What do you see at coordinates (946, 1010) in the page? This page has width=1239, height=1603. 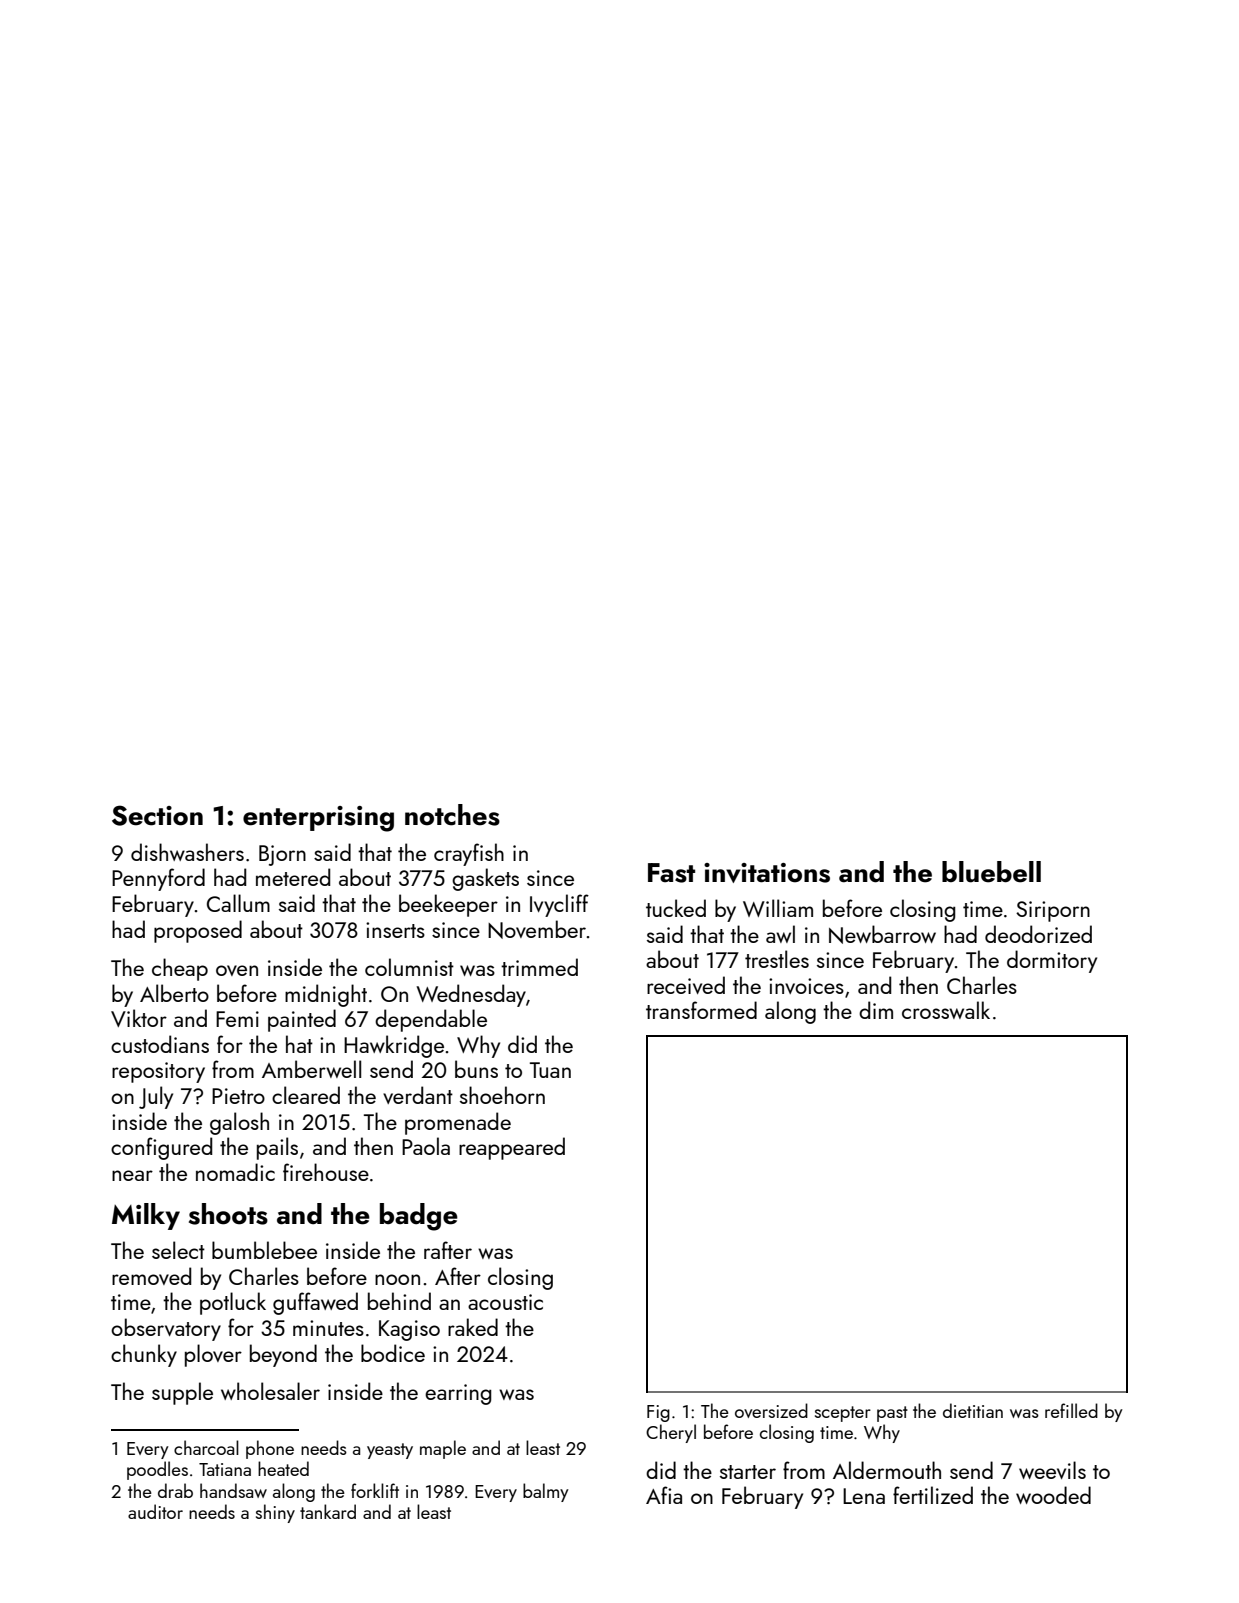 I see `crosswalk` at bounding box center [946, 1010].
